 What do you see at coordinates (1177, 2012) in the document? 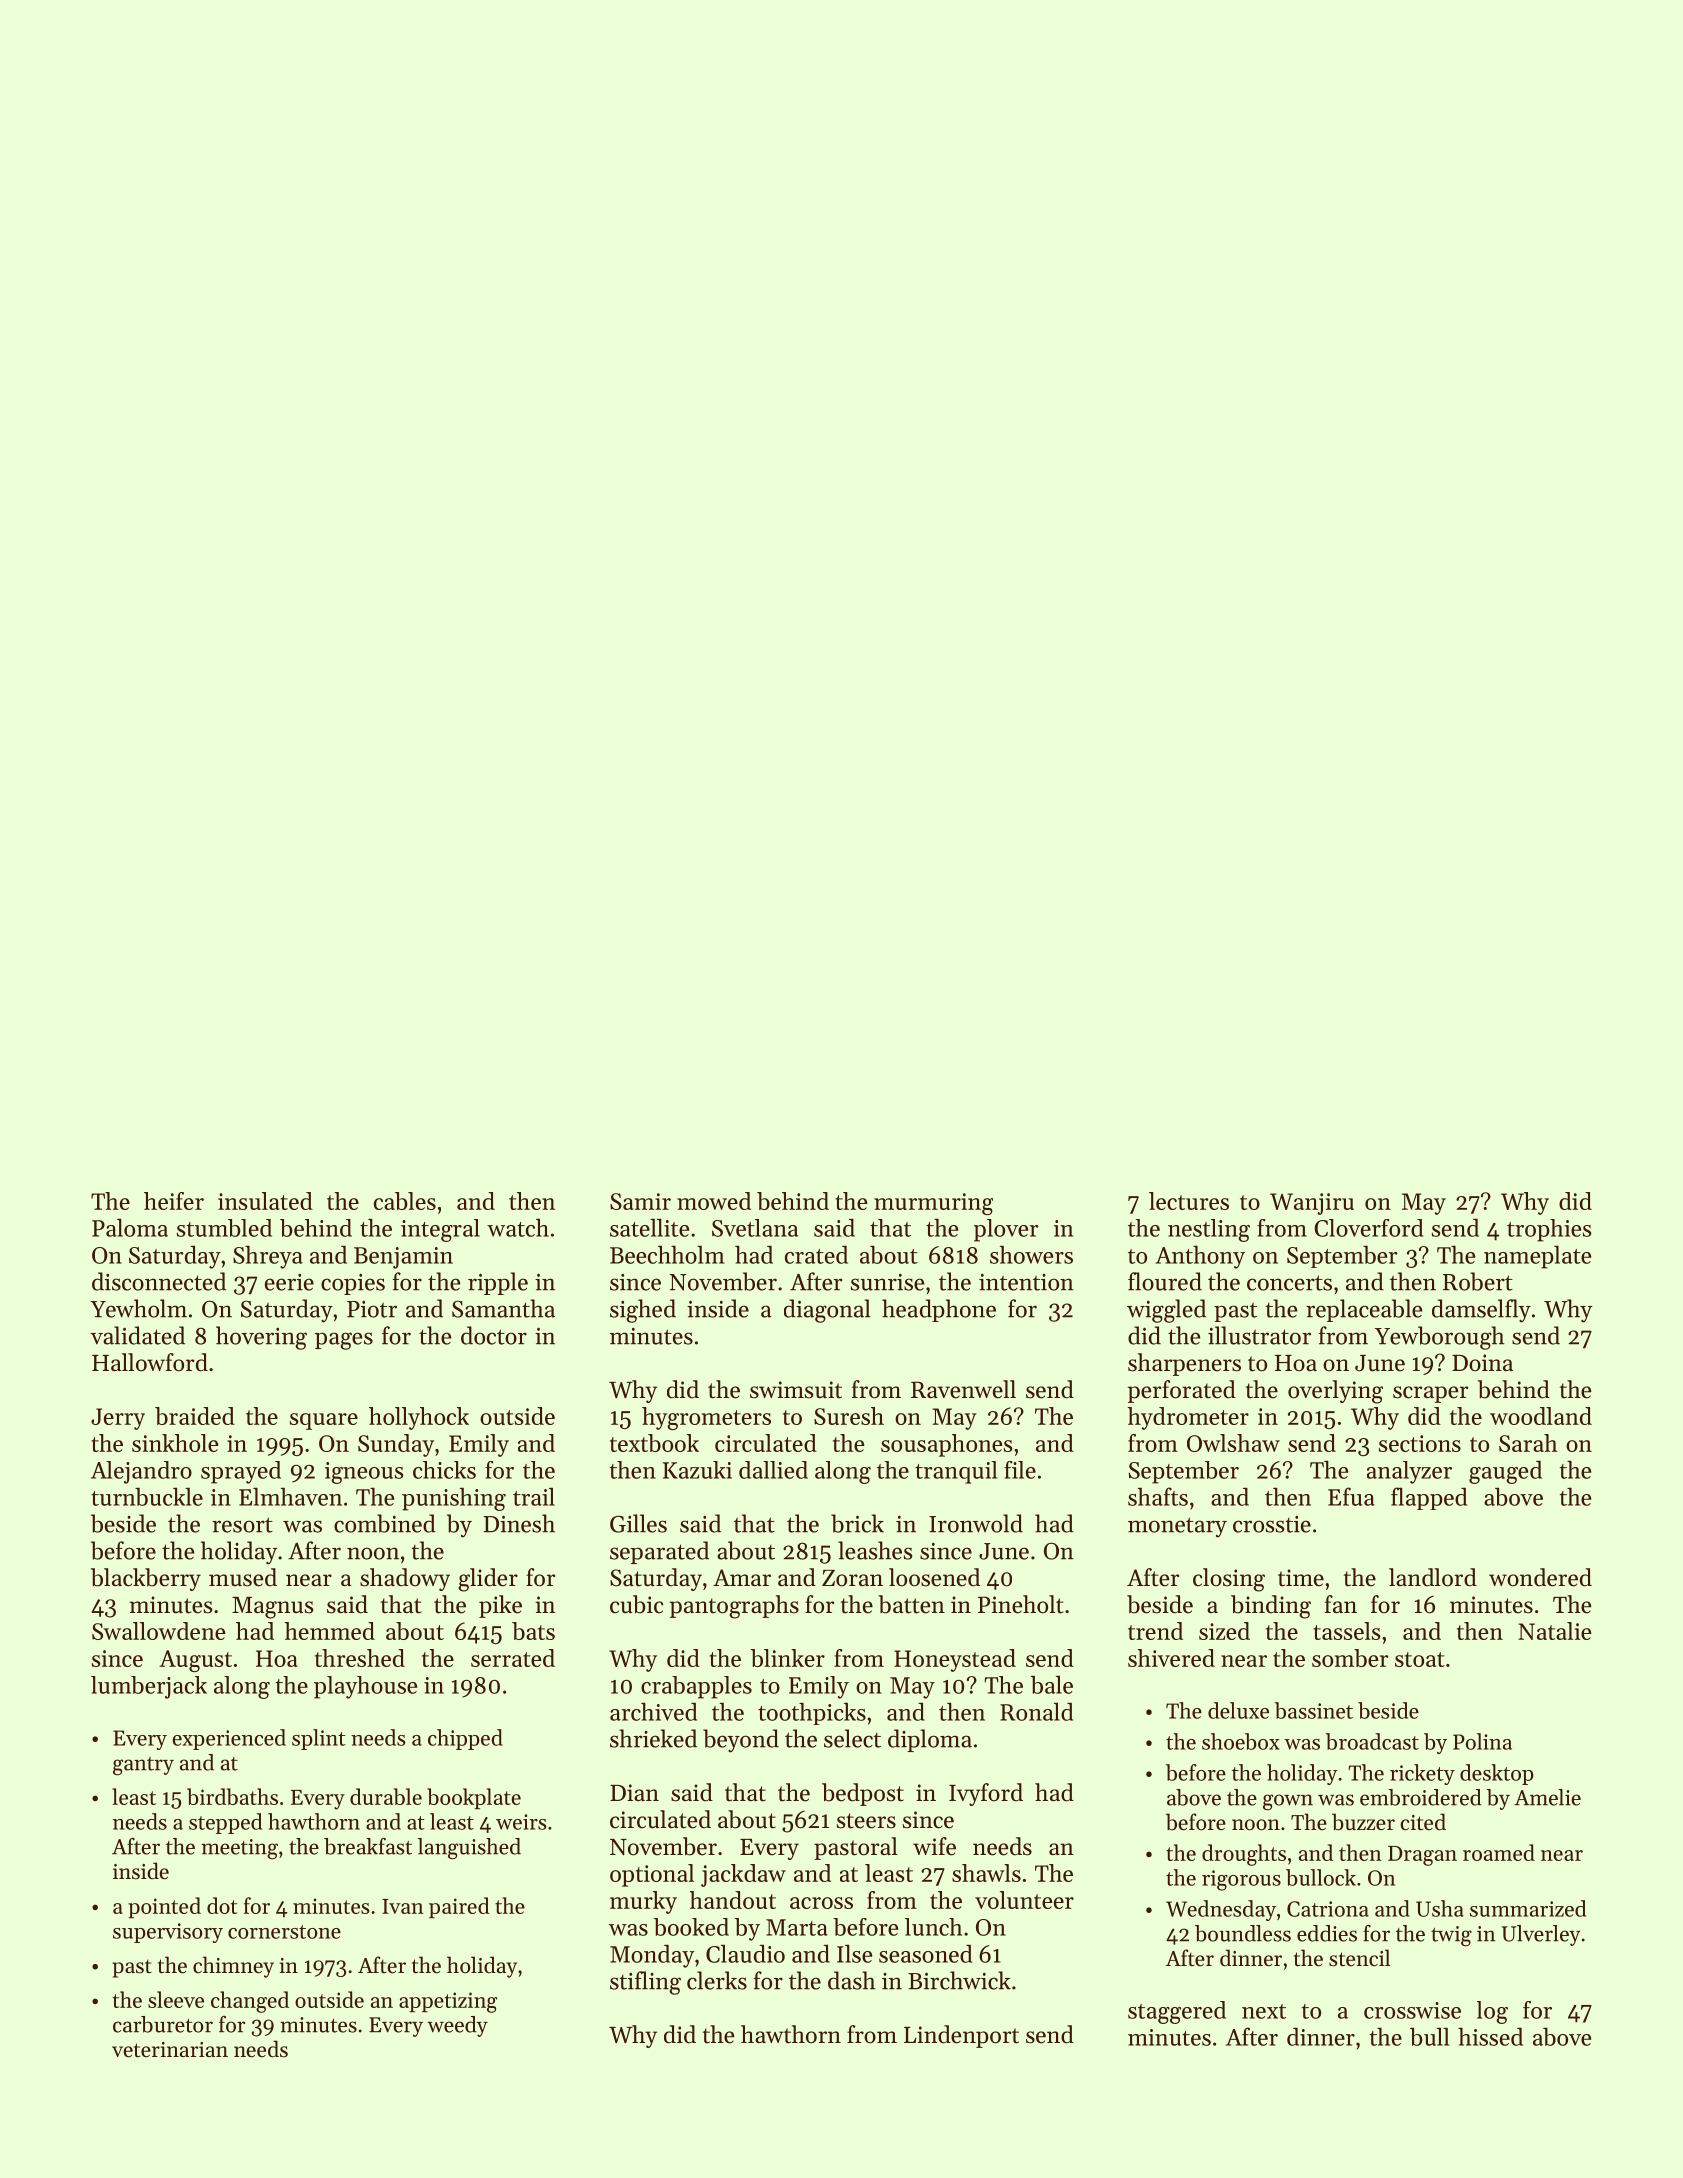
I see `staggered` at bounding box center [1177, 2012].
